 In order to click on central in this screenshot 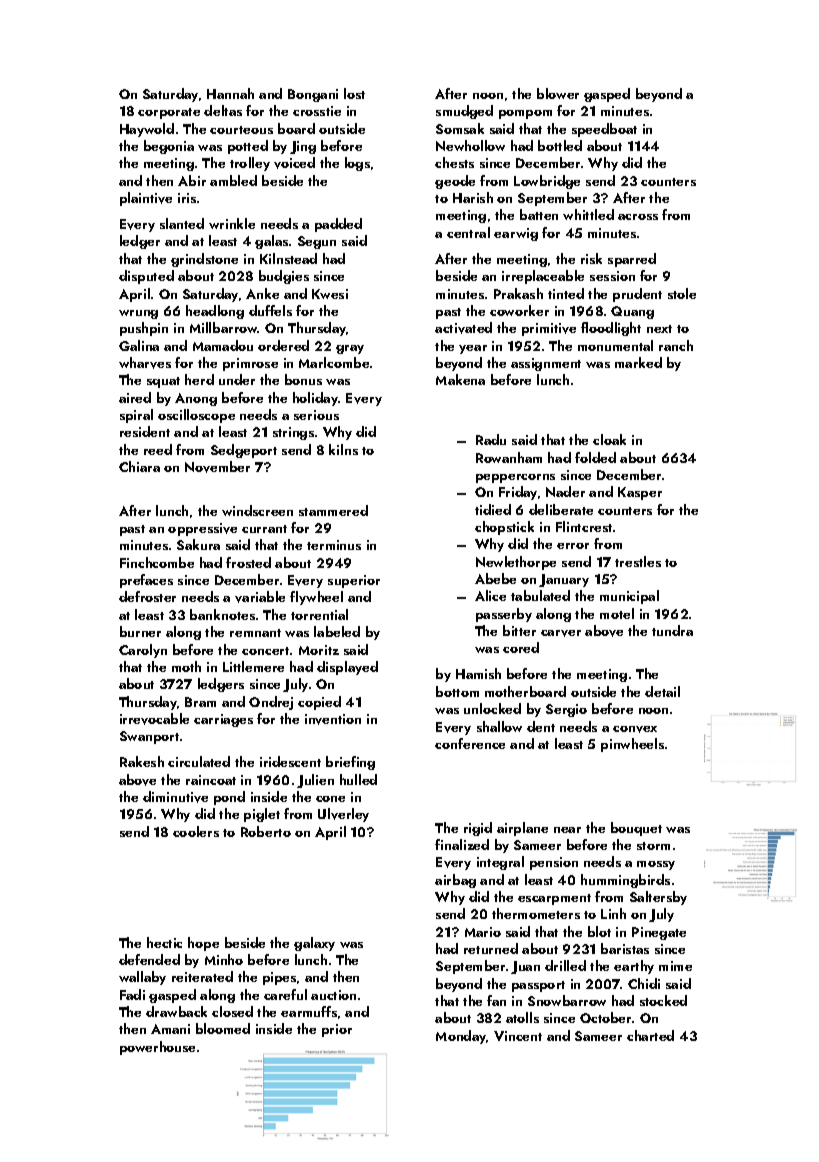, I will do `click(468, 232)`.
